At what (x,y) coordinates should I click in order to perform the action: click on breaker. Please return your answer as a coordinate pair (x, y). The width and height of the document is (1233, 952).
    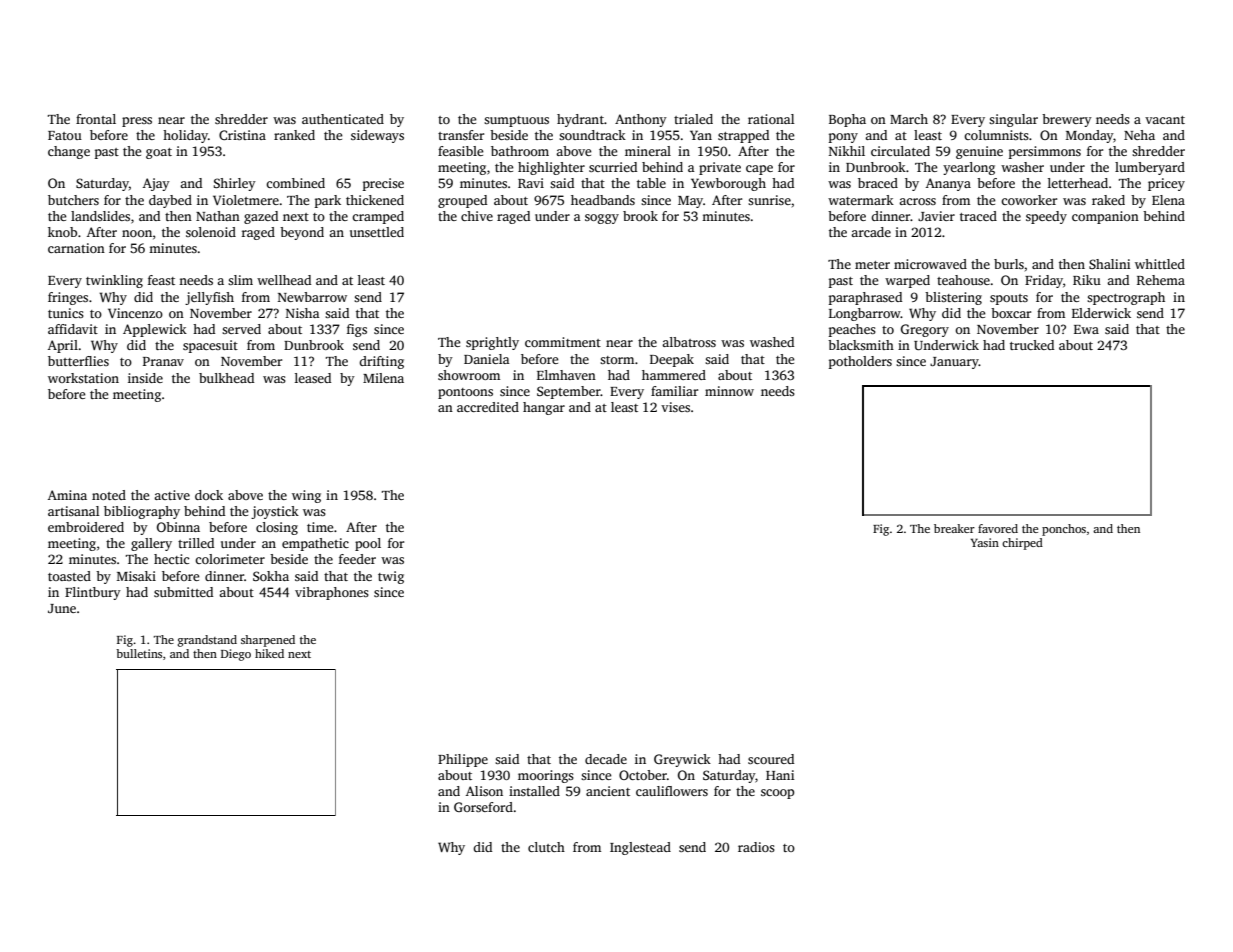
    Looking at the image, I should click on (954, 528).
